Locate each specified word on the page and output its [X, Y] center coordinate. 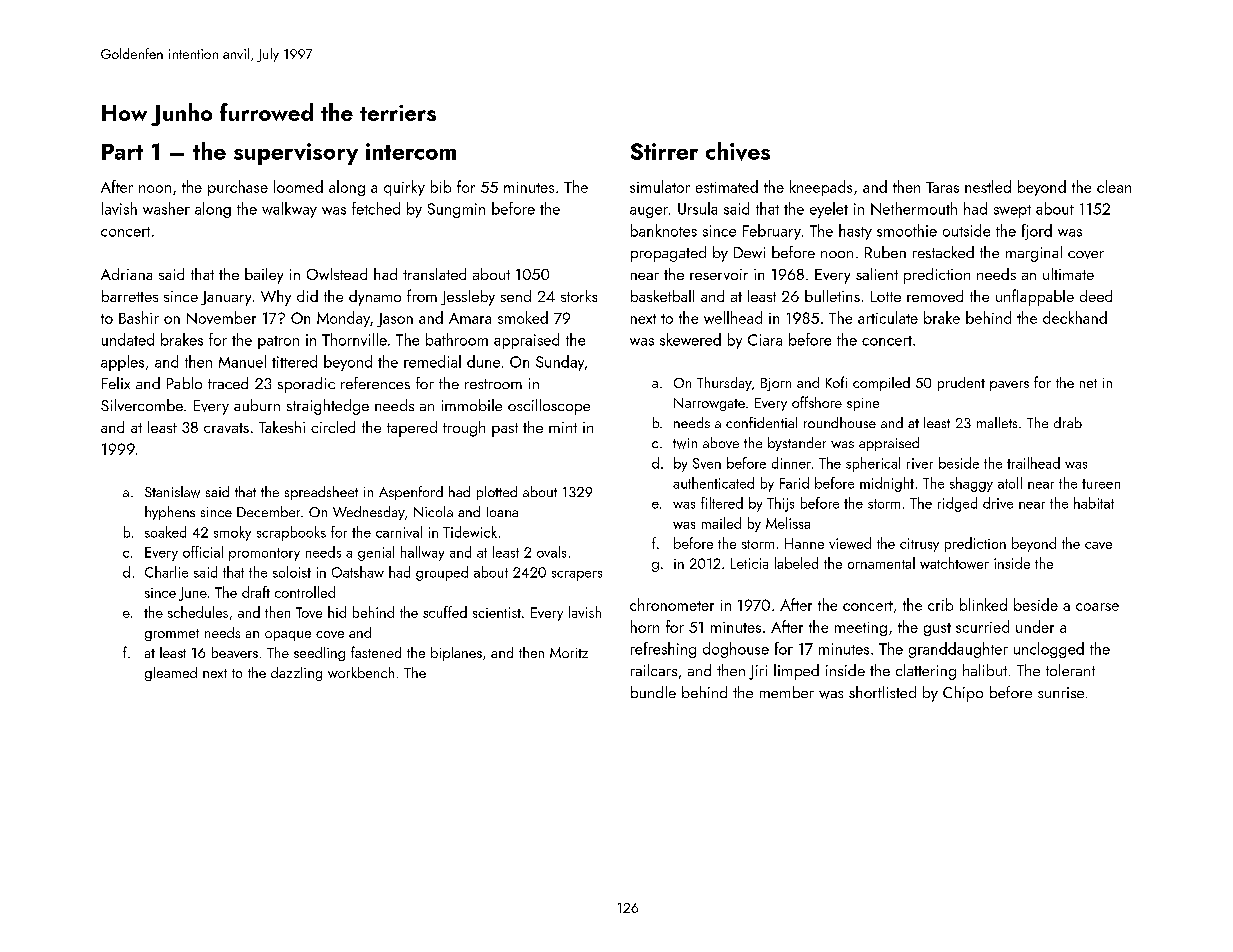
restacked [943, 252]
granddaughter [958, 650]
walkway [289, 210]
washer [166, 208]
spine [863, 404]
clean [1114, 186]
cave [1098, 545]
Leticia [749, 563]
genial [376, 553]
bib [441, 186]
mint [563, 427]
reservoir [719, 274]
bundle [653, 692]
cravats [226, 428]
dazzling [296, 674]
